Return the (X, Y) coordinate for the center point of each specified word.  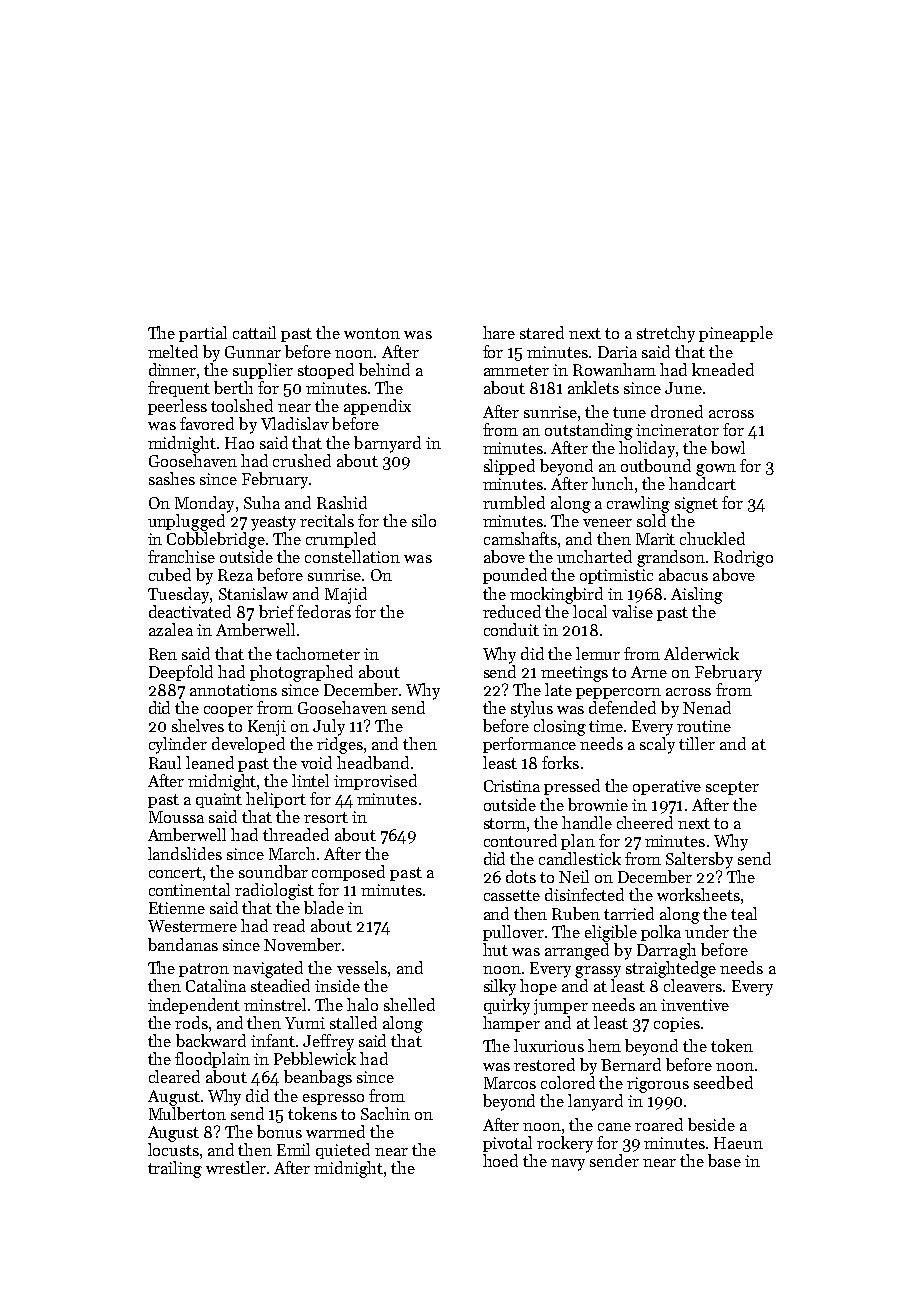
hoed (500, 1160)
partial (203, 334)
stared (542, 332)
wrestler (236, 1167)
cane (614, 1127)
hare (499, 332)
